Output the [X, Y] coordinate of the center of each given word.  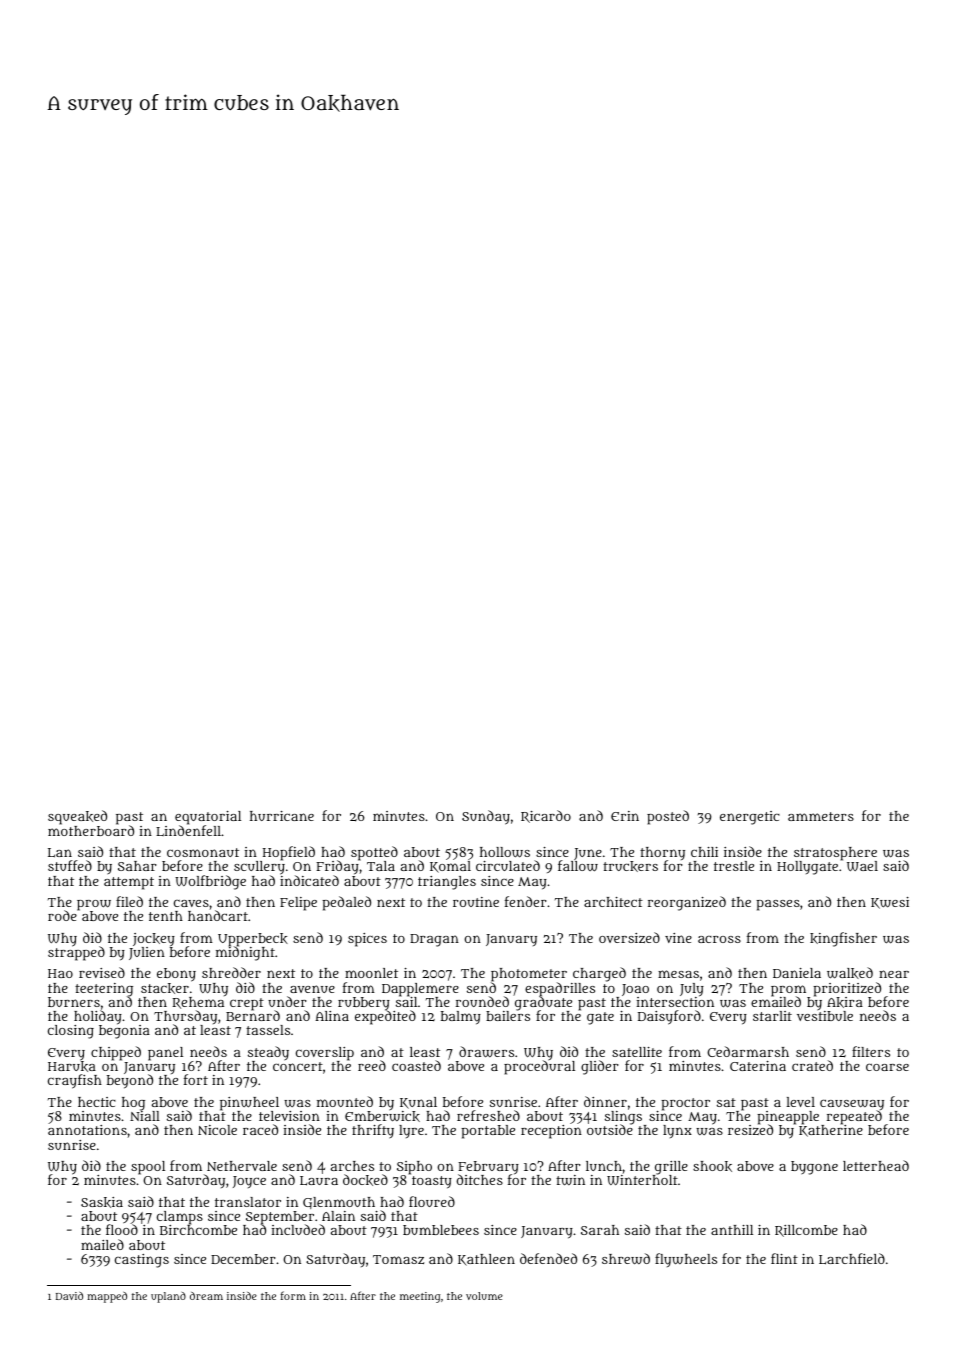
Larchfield [852, 1259]
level [800, 1102]
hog [133, 1104]
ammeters [821, 816]
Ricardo [546, 816]
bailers [508, 1016]
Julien [147, 953]
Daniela [797, 973]
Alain [338, 1216]
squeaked [77, 817]
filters [871, 1051]
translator [248, 1202]
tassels [268, 1030]
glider [599, 1067]
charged [599, 974]
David [69, 1296]
